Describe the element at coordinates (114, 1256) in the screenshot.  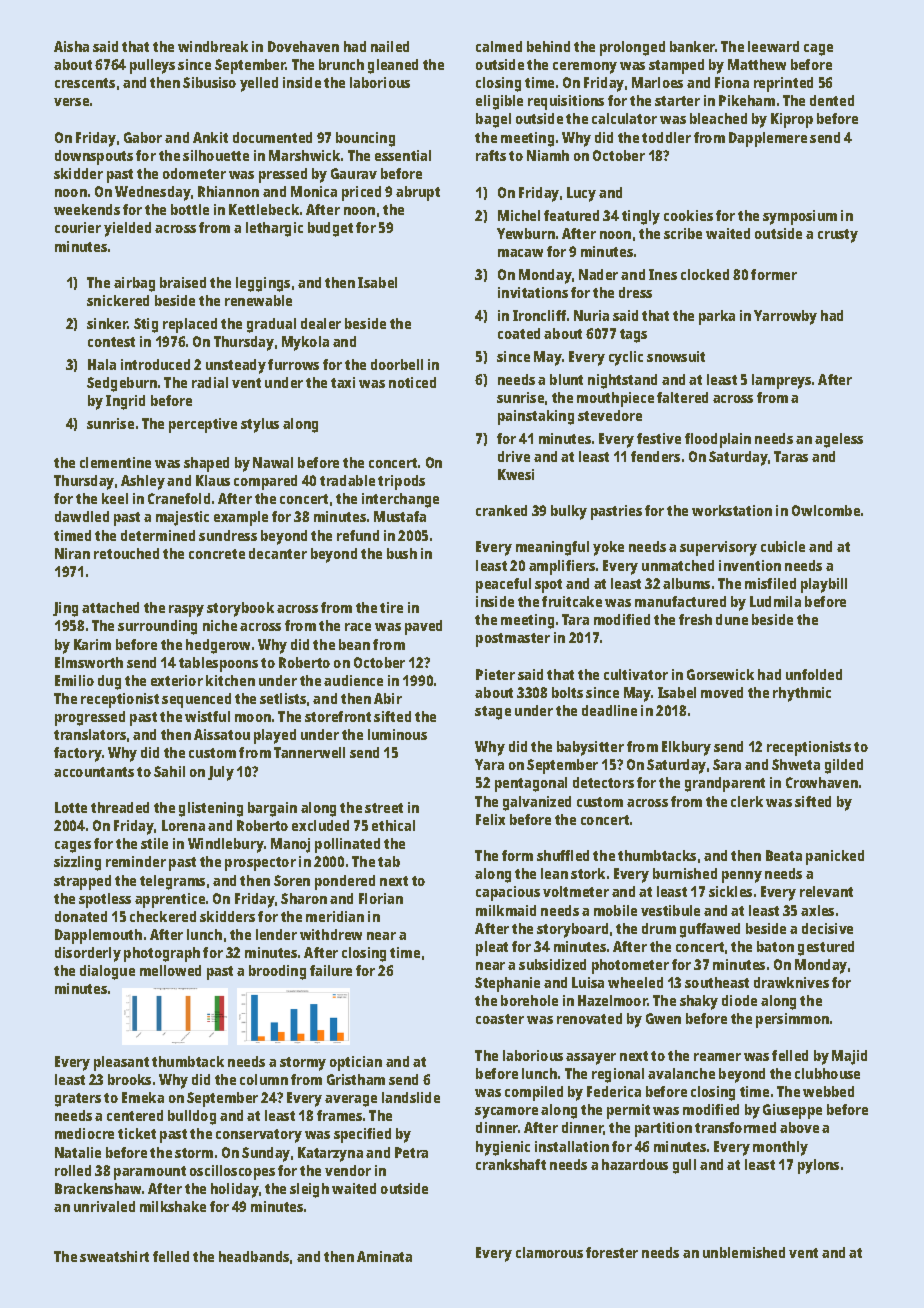
I see `sweatshirt` at that location.
